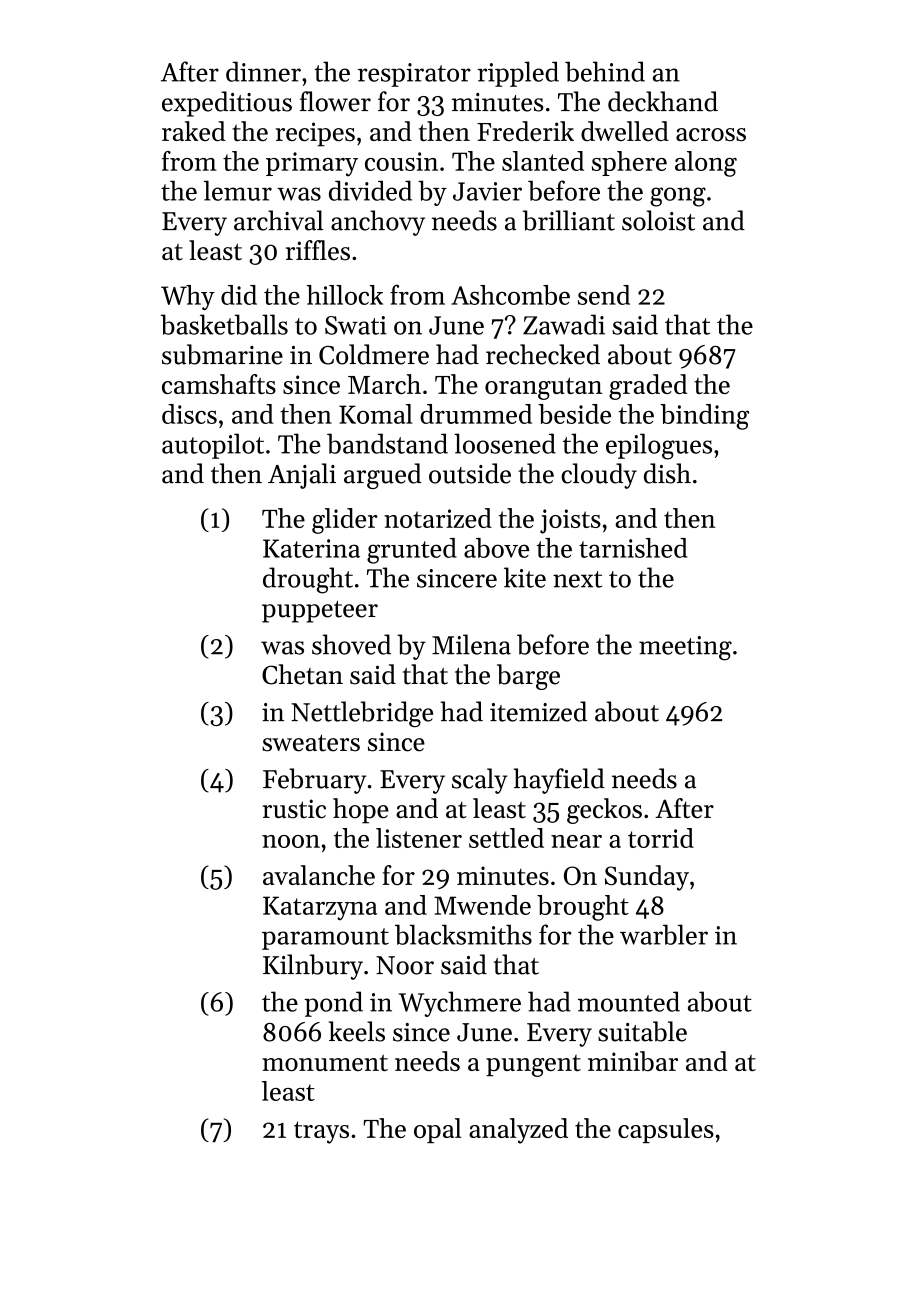 The height and width of the screenshot is (1311, 924). Describe the element at coordinates (194, 131) in the screenshot. I see `raked` at that location.
